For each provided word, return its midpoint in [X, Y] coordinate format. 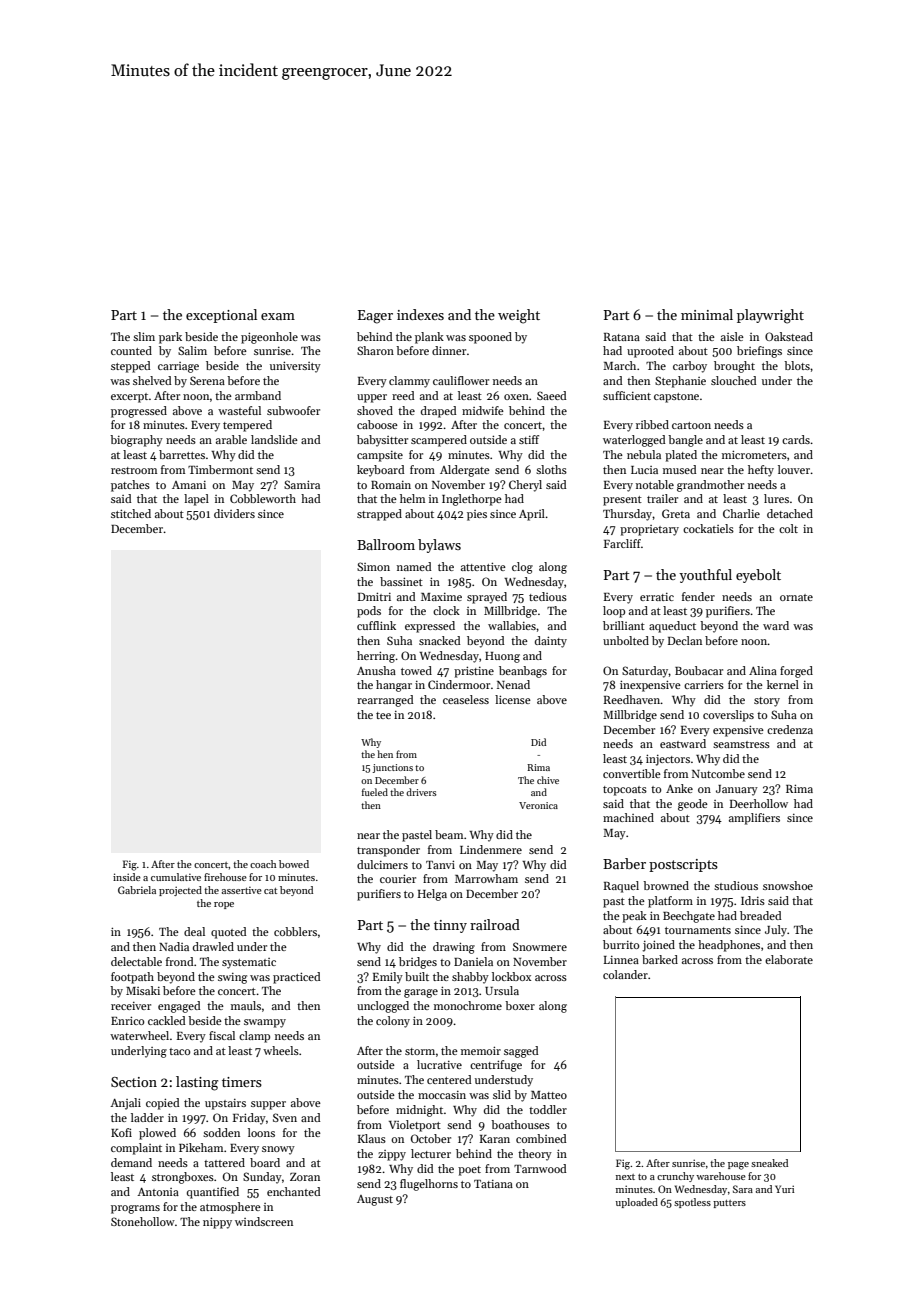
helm [412, 498]
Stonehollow [143, 1221]
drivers [421, 792]
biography [136, 441]
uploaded [637, 1203]
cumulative [176, 877]
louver [794, 469]
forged [796, 672]
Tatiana [493, 1184]
